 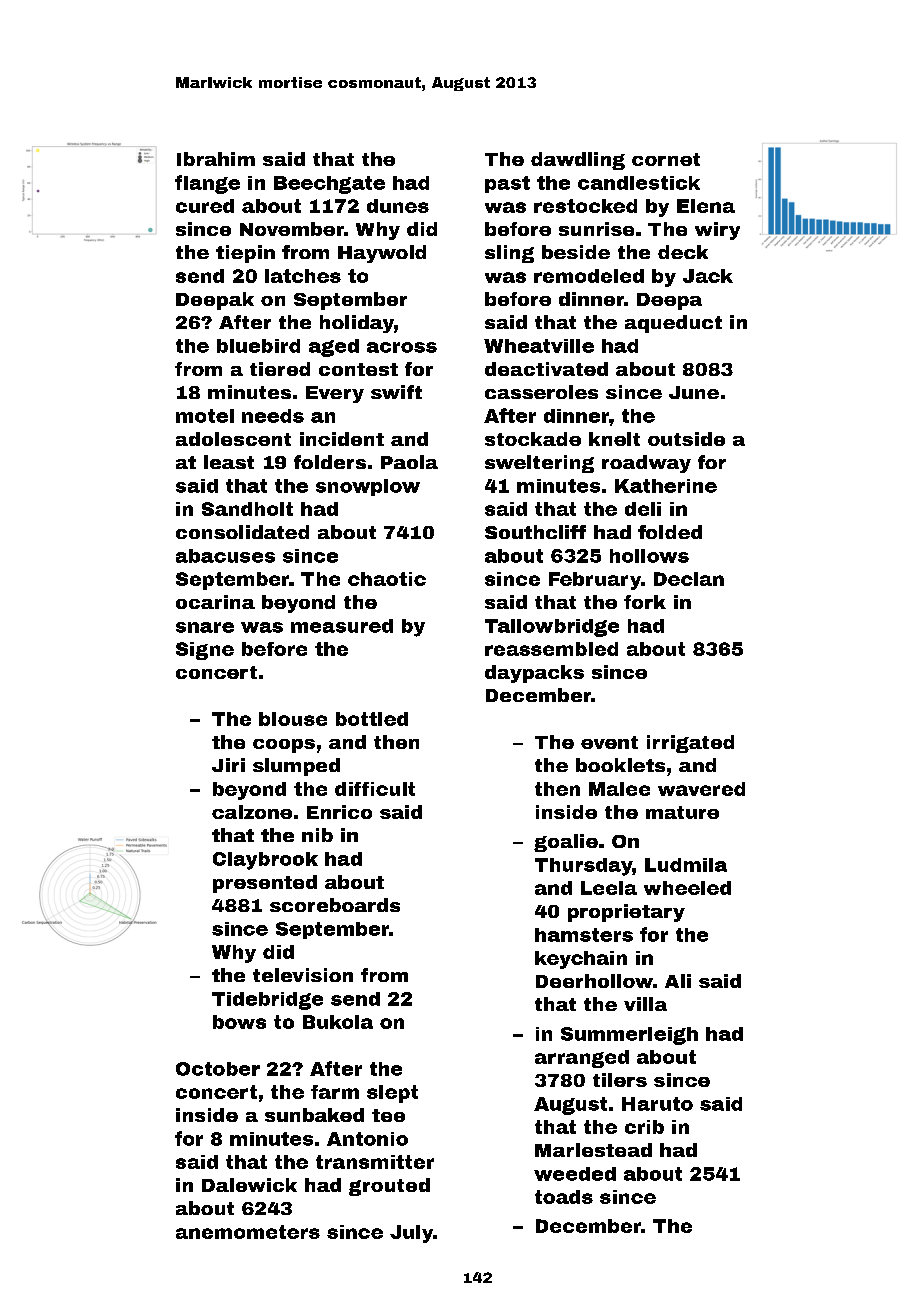 I want to click on presented, so click(x=265, y=884).
